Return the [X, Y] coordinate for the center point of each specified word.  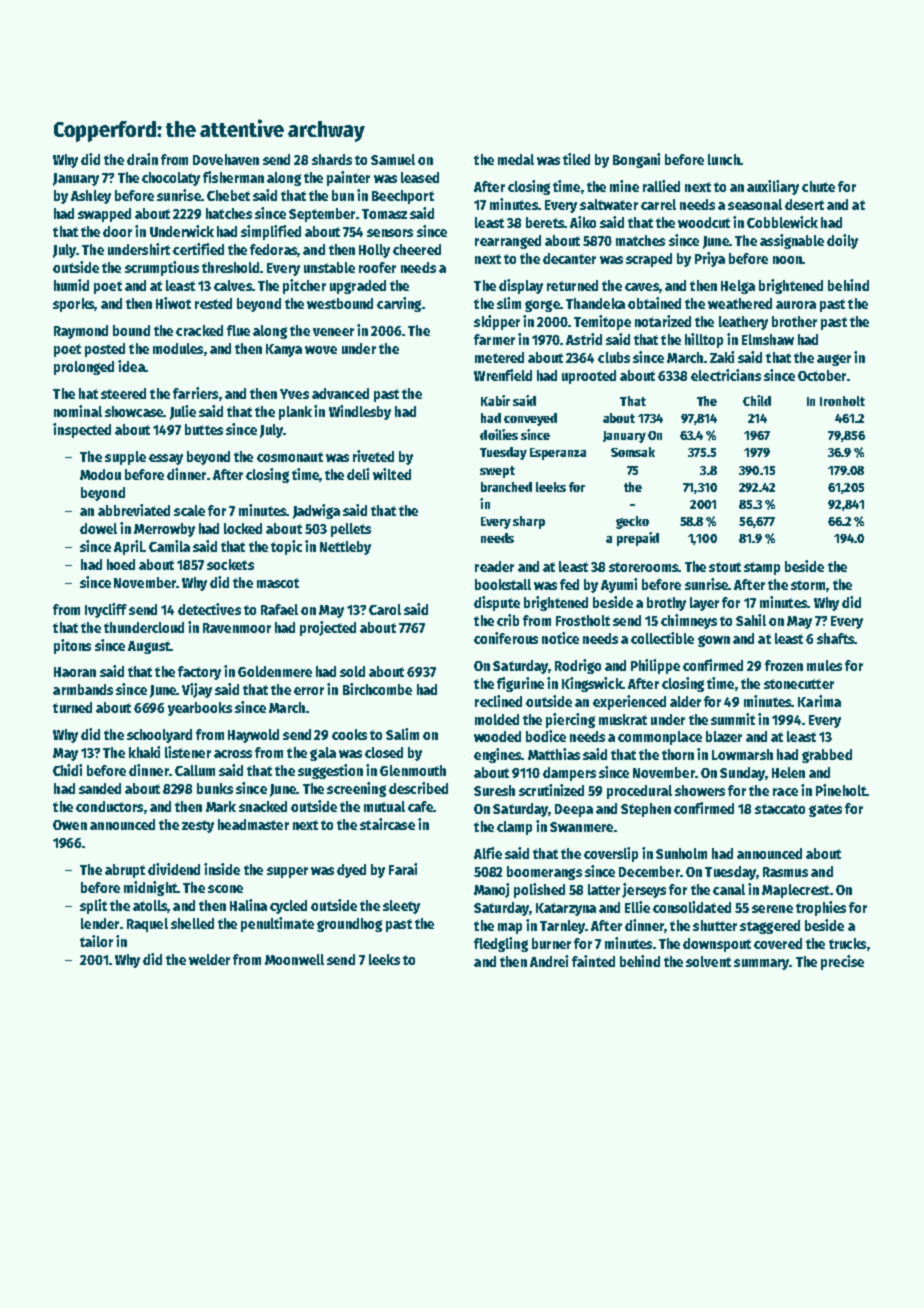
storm [808, 585]
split [93, 906]
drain [142, 159]
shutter [715, 925]
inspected [82, 430]
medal [516, 159]
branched [506, 487]
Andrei [549, 961]
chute [818, 186]
